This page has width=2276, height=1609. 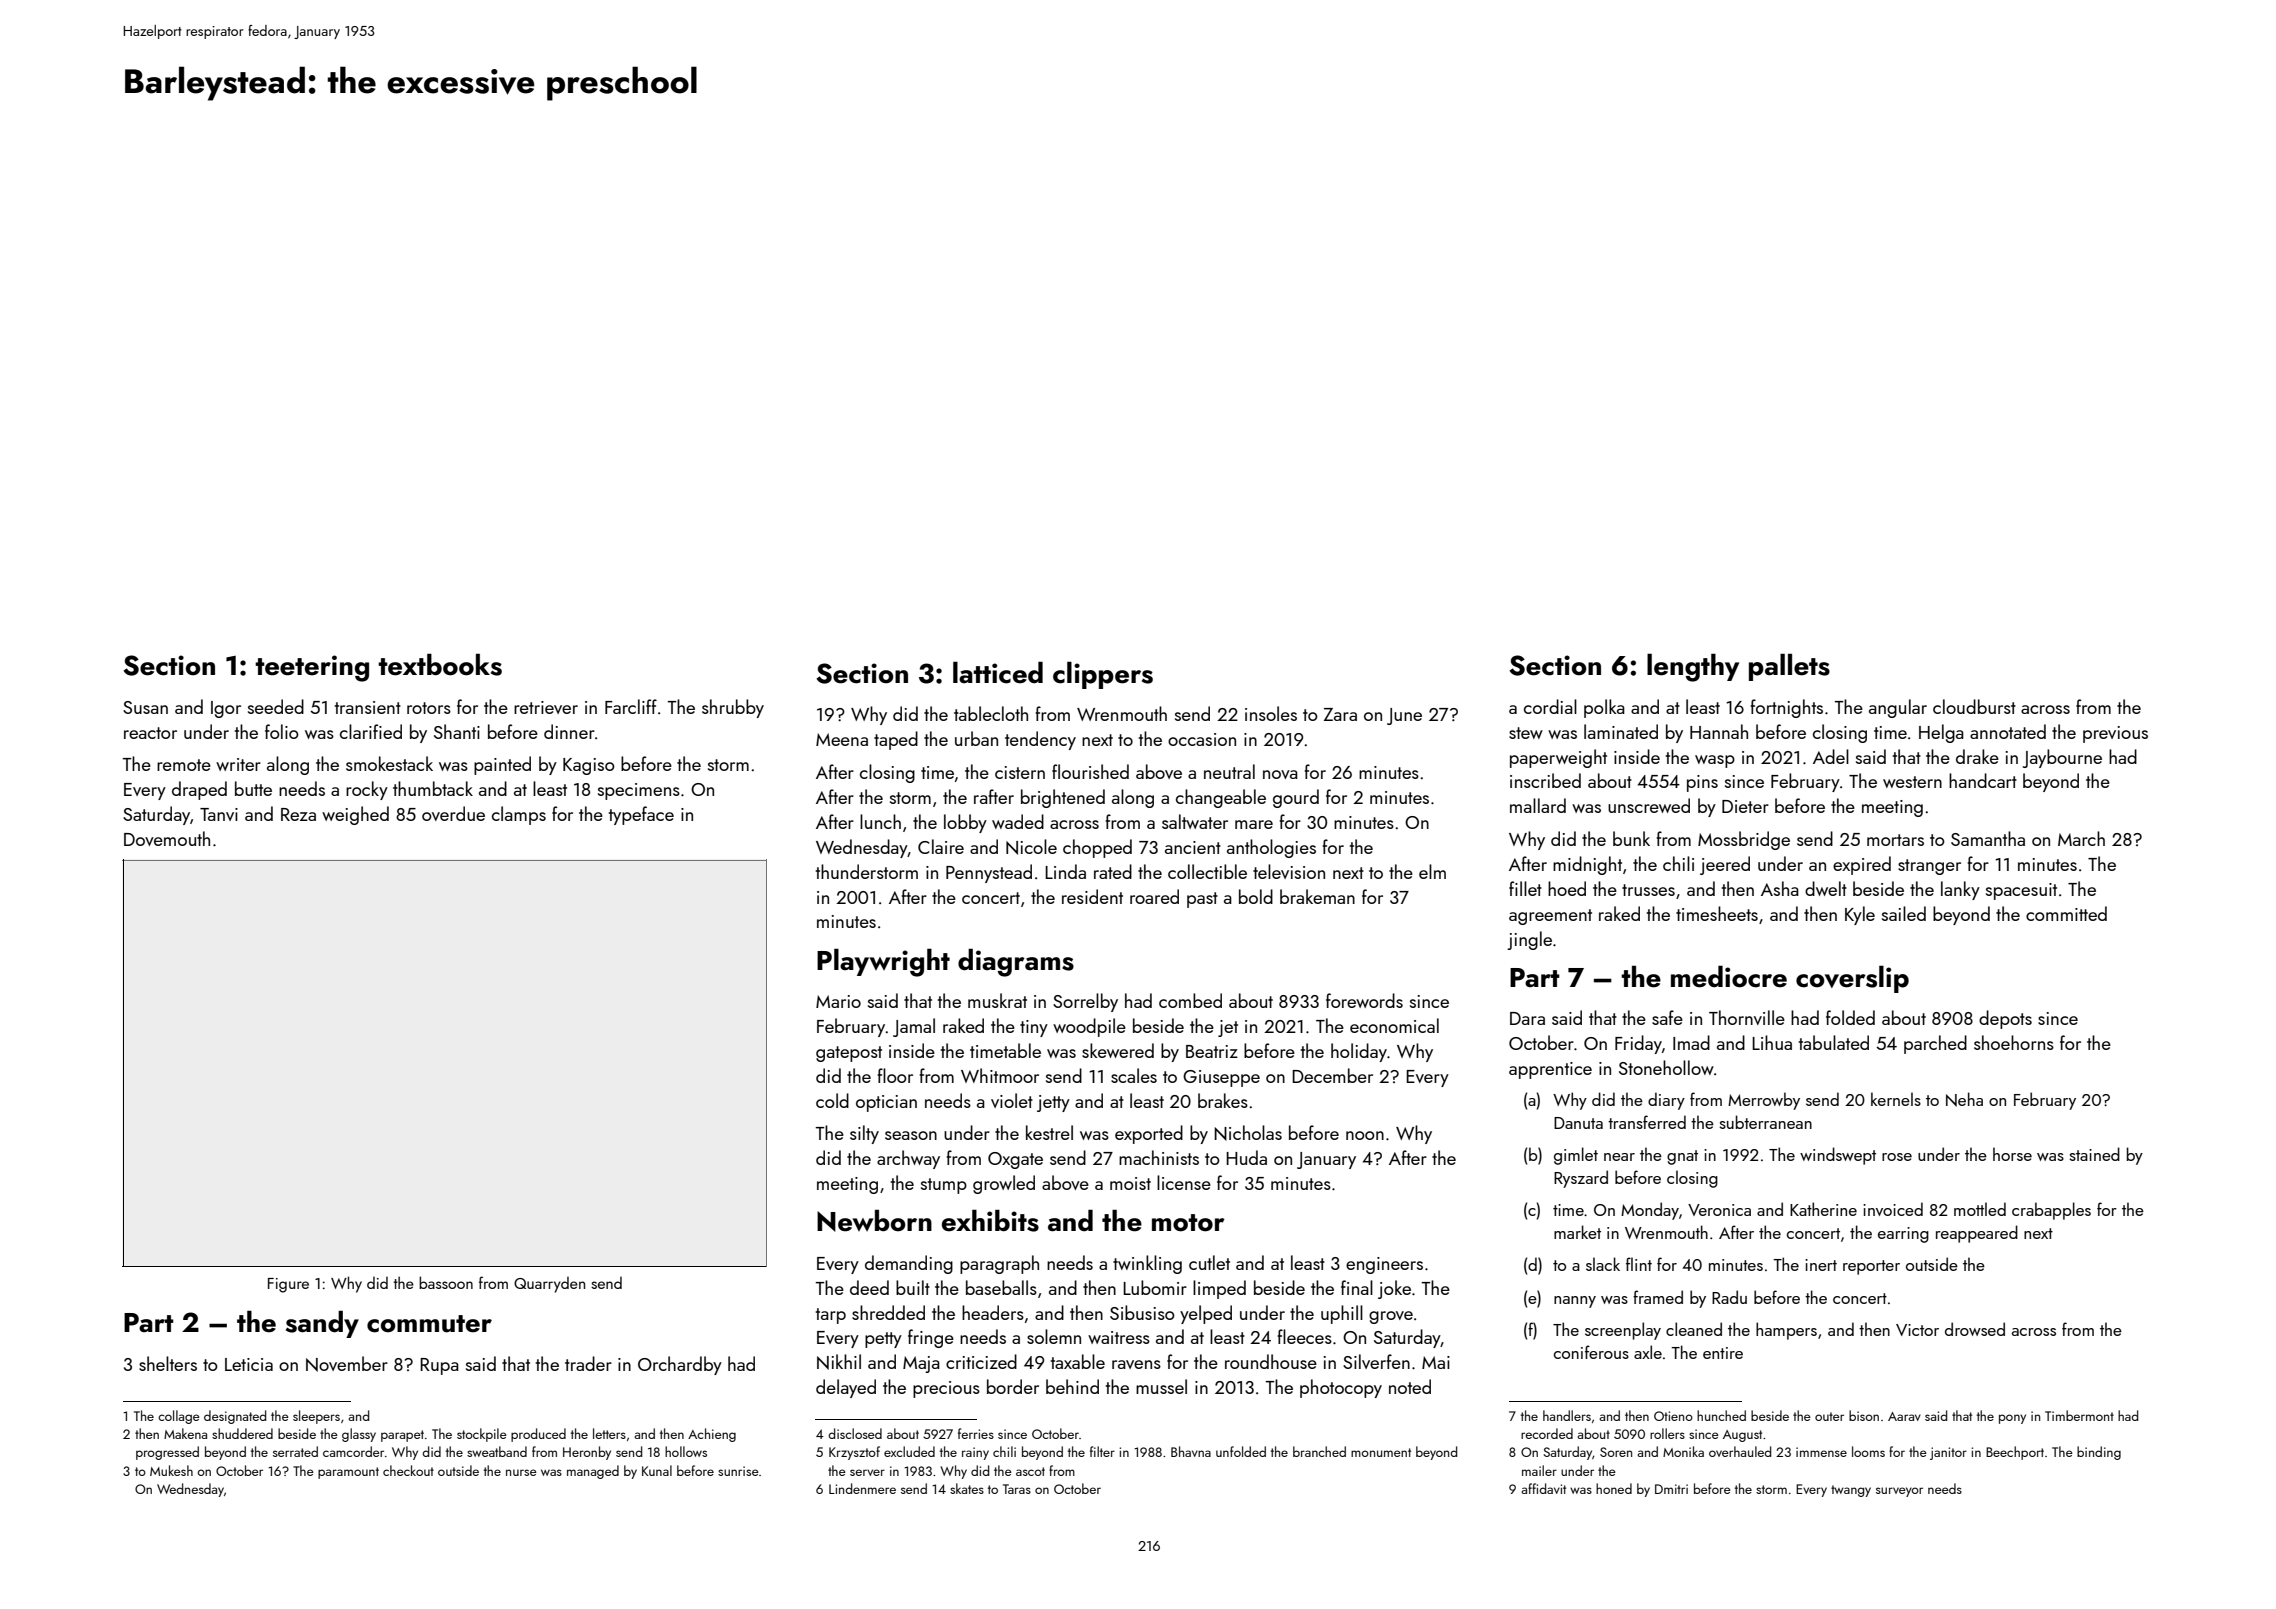 What do you see at coordinates (521, 1472) in the page?
I see `nurse` at bounding box center [521, 1472].
